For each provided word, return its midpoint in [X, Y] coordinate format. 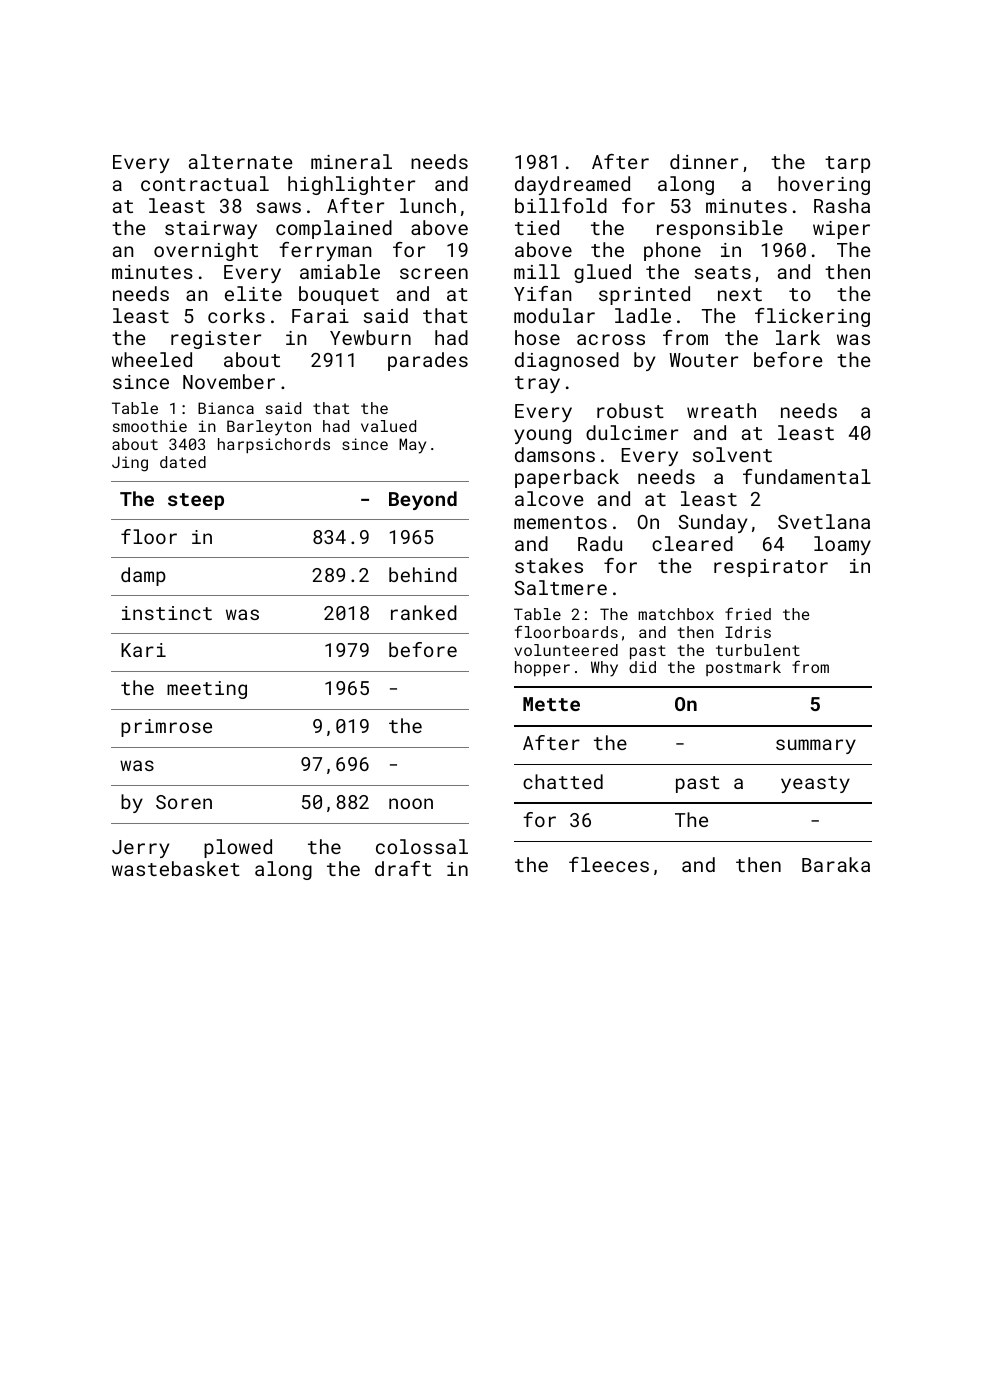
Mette [551, 704]
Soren [184, 802]
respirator [771, 568]
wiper [841, 230]
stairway [211, 230]
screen [434, 273]
